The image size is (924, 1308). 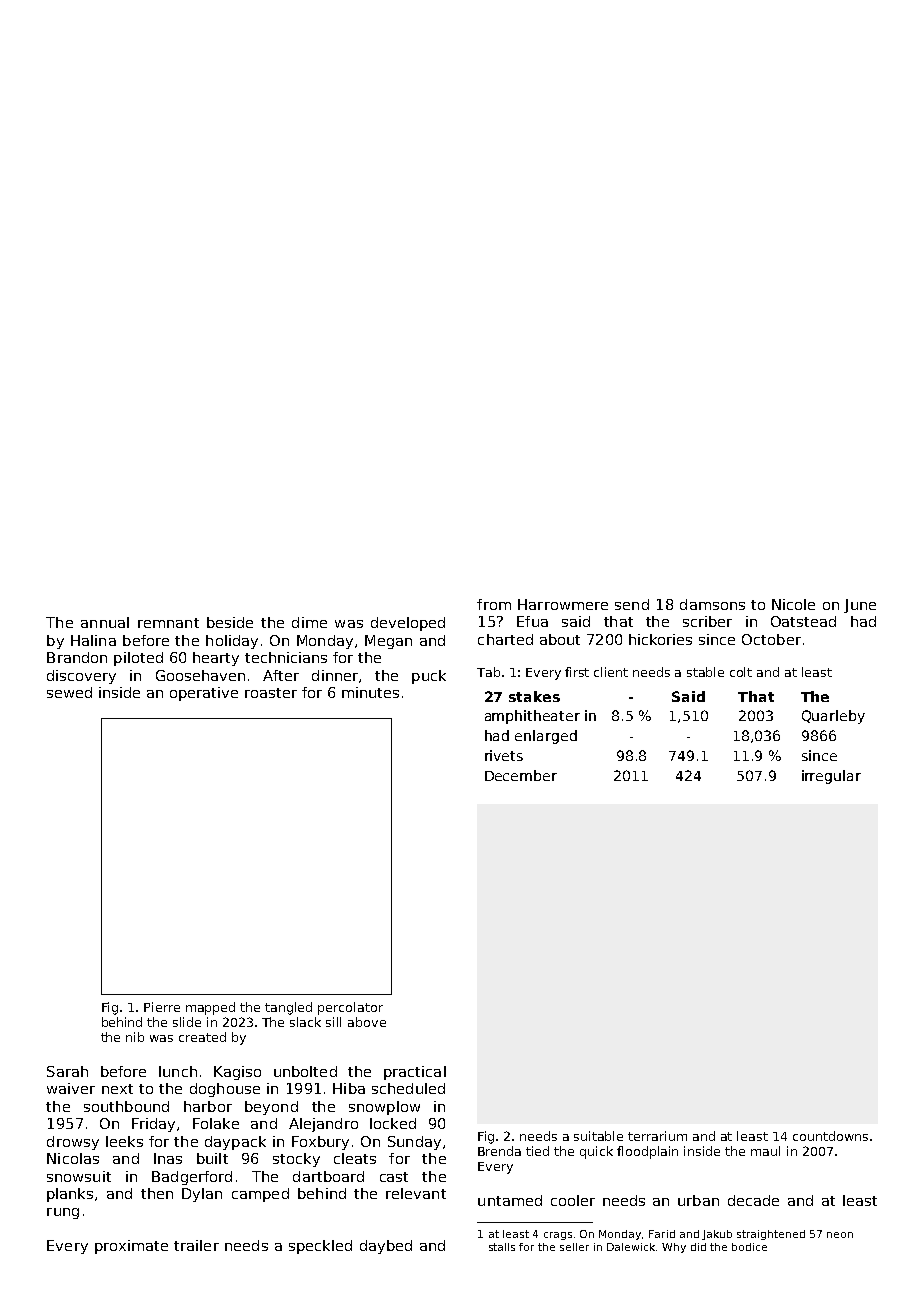 I want to click on December, so click(x=521, y=775).
